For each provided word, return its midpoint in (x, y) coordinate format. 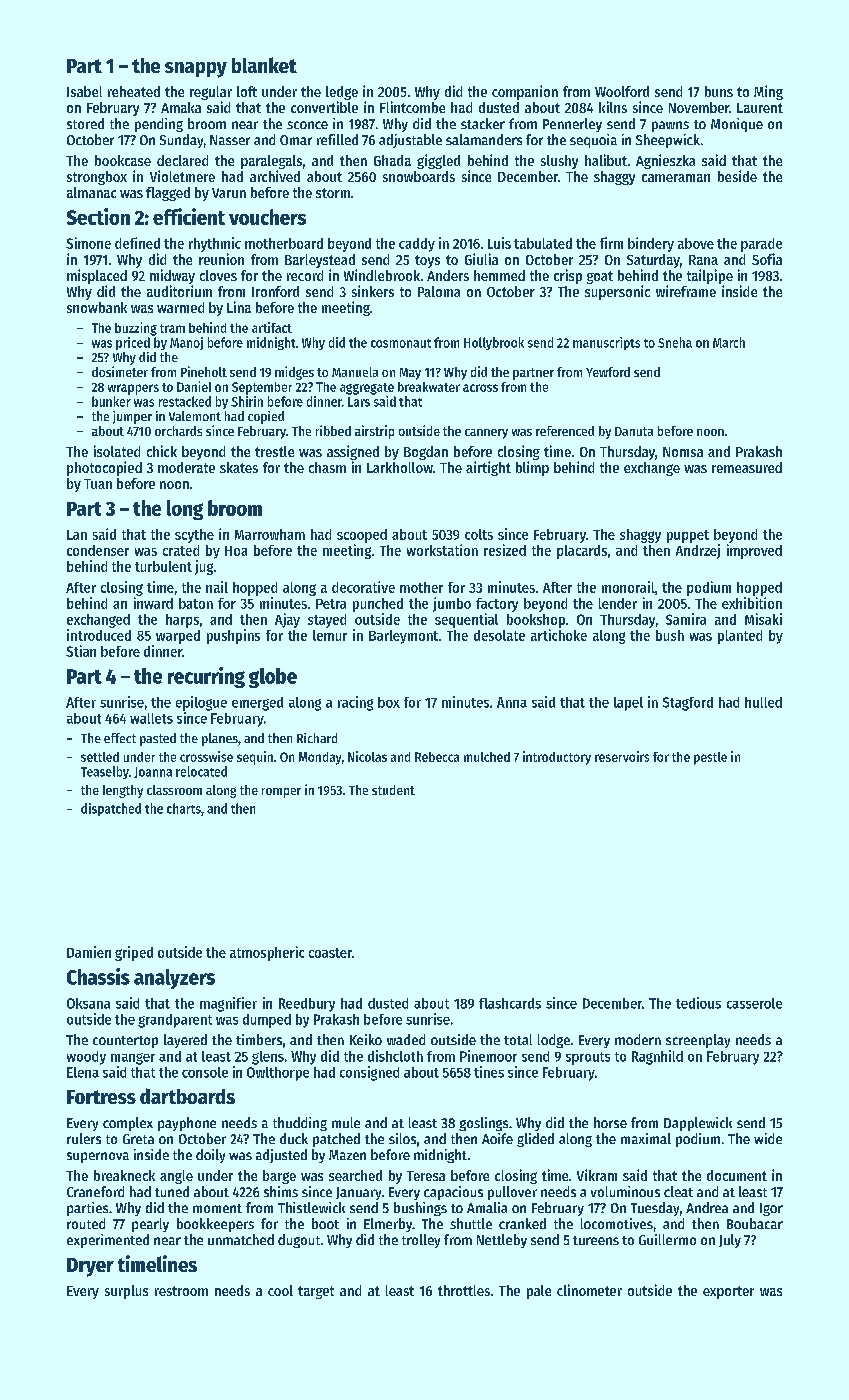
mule (346, 1122)
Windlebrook (382, 275)
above (696, 243)
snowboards (419, 176)
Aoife (497, 1138)
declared (182, 160)
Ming (768, 92)
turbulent (163, 566)
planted (740, 637)
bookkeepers (215, 1225)
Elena (83, 1072)
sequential (466, 620)
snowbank (97, 307)
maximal (646, 1138)
